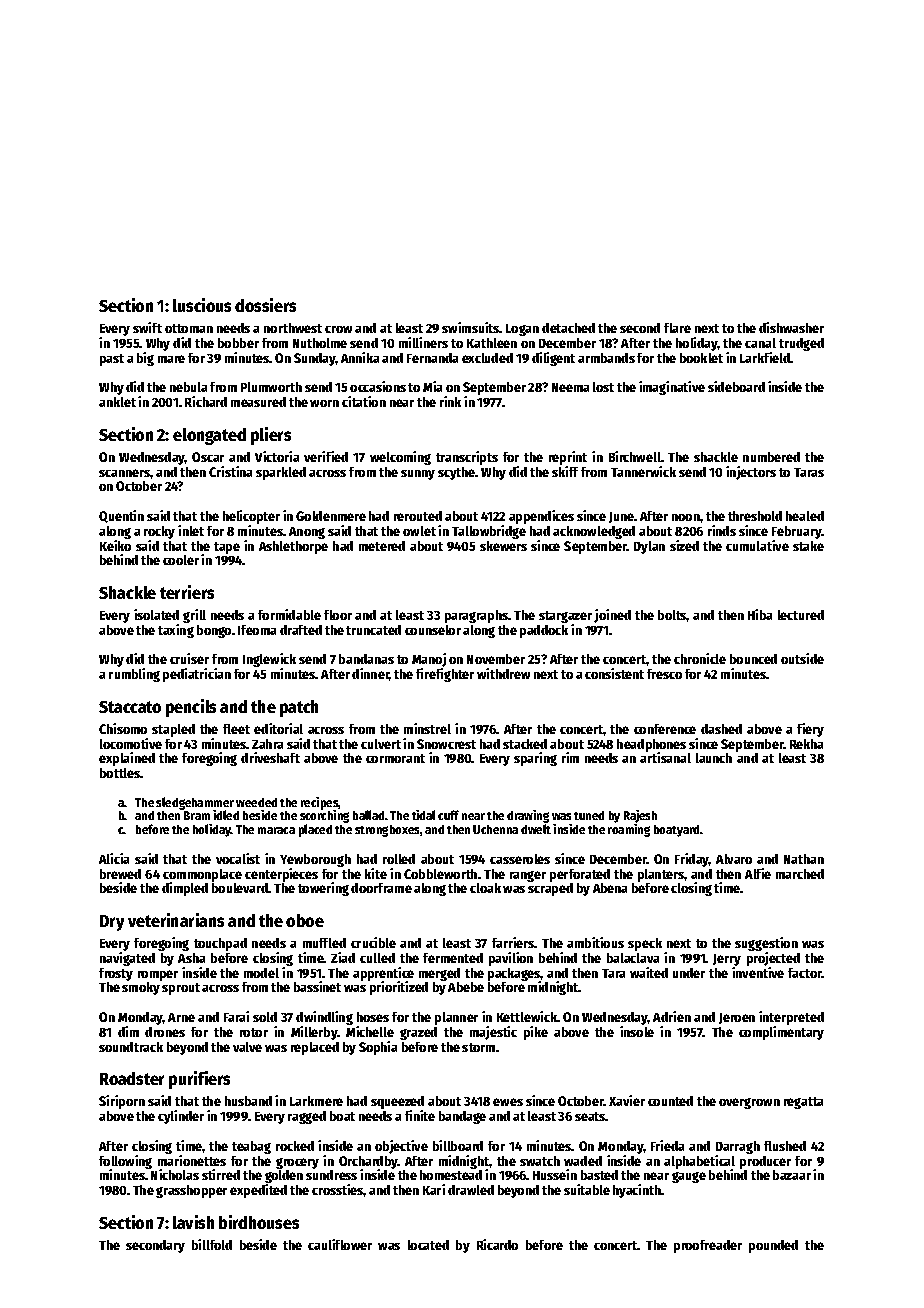 The image size is (924, 1308). What do you see at coordinates (805, 516) in the screenshot?
I see `healed` at bounding box center [805, 516].
